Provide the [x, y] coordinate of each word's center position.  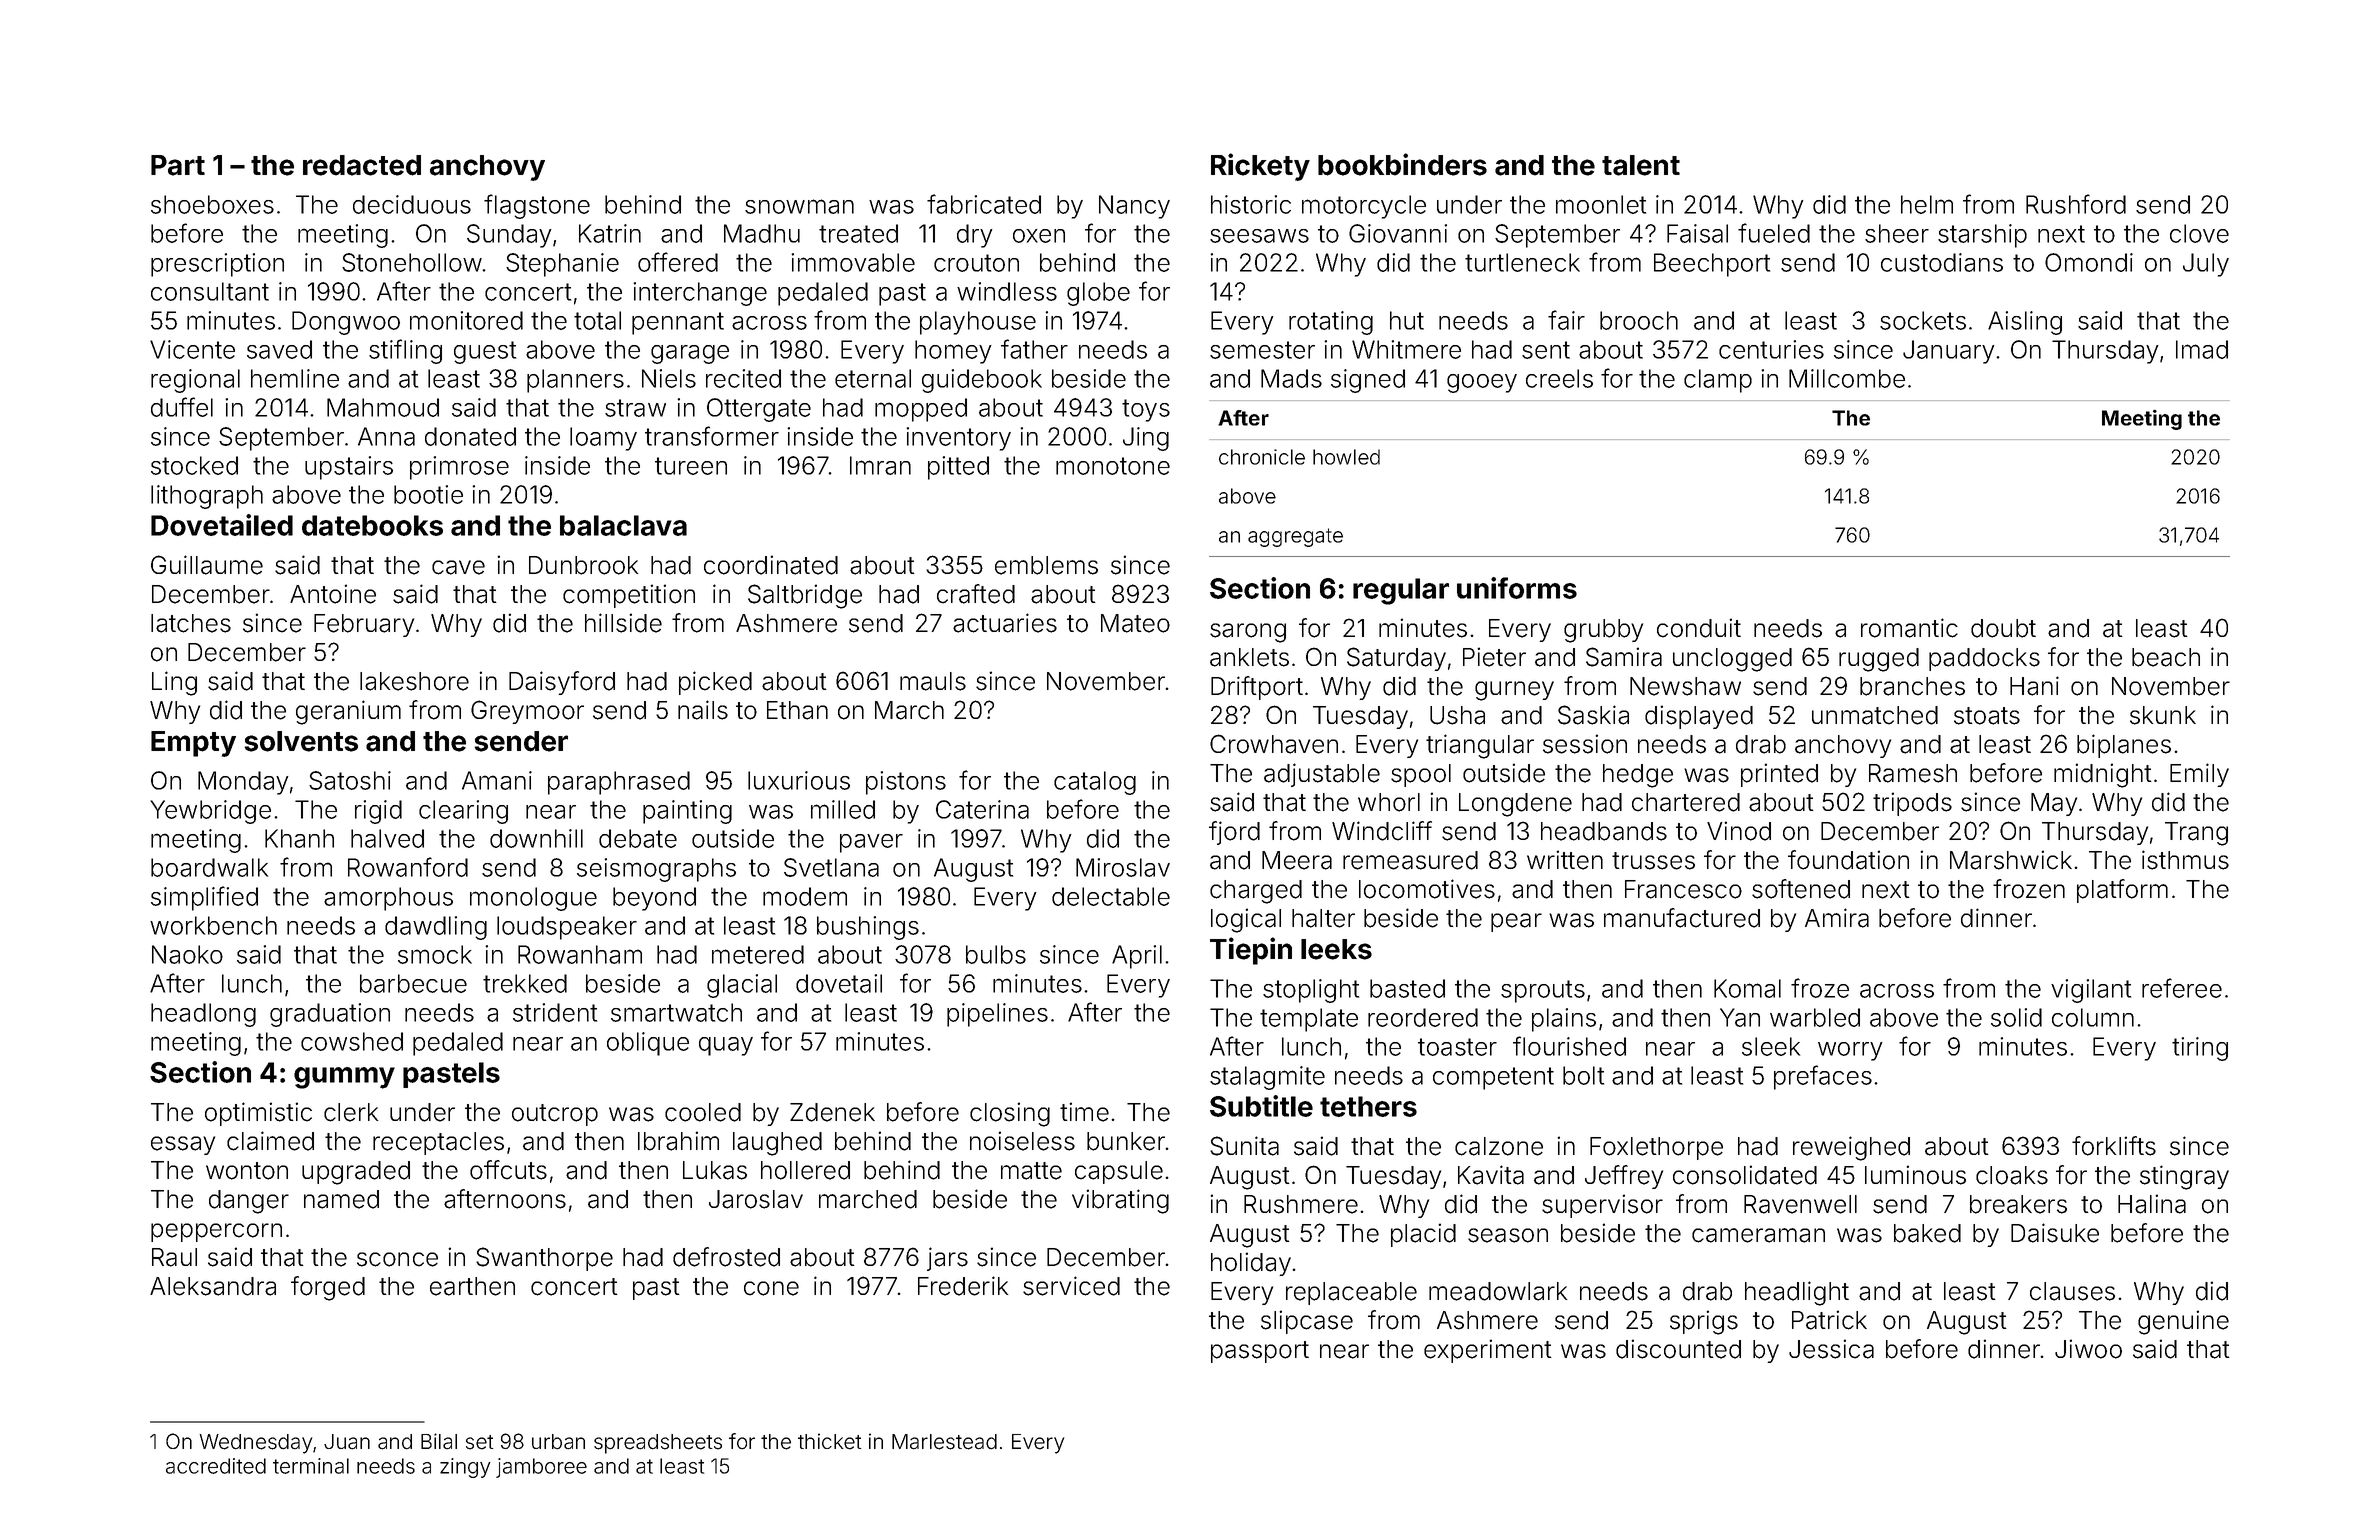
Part [178, 165]
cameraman [1758, 1235]
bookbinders [1402, 164]
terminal [311, 1466]
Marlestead [944, 1442]
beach [2166, 657]
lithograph [207, 497]
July [2206, 265]
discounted [1678, 1349]
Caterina [982, 809]
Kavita [1491, 1175]
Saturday [1396, 659]
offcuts [508, 1170]
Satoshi [350, 780]
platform [2122, 891]
